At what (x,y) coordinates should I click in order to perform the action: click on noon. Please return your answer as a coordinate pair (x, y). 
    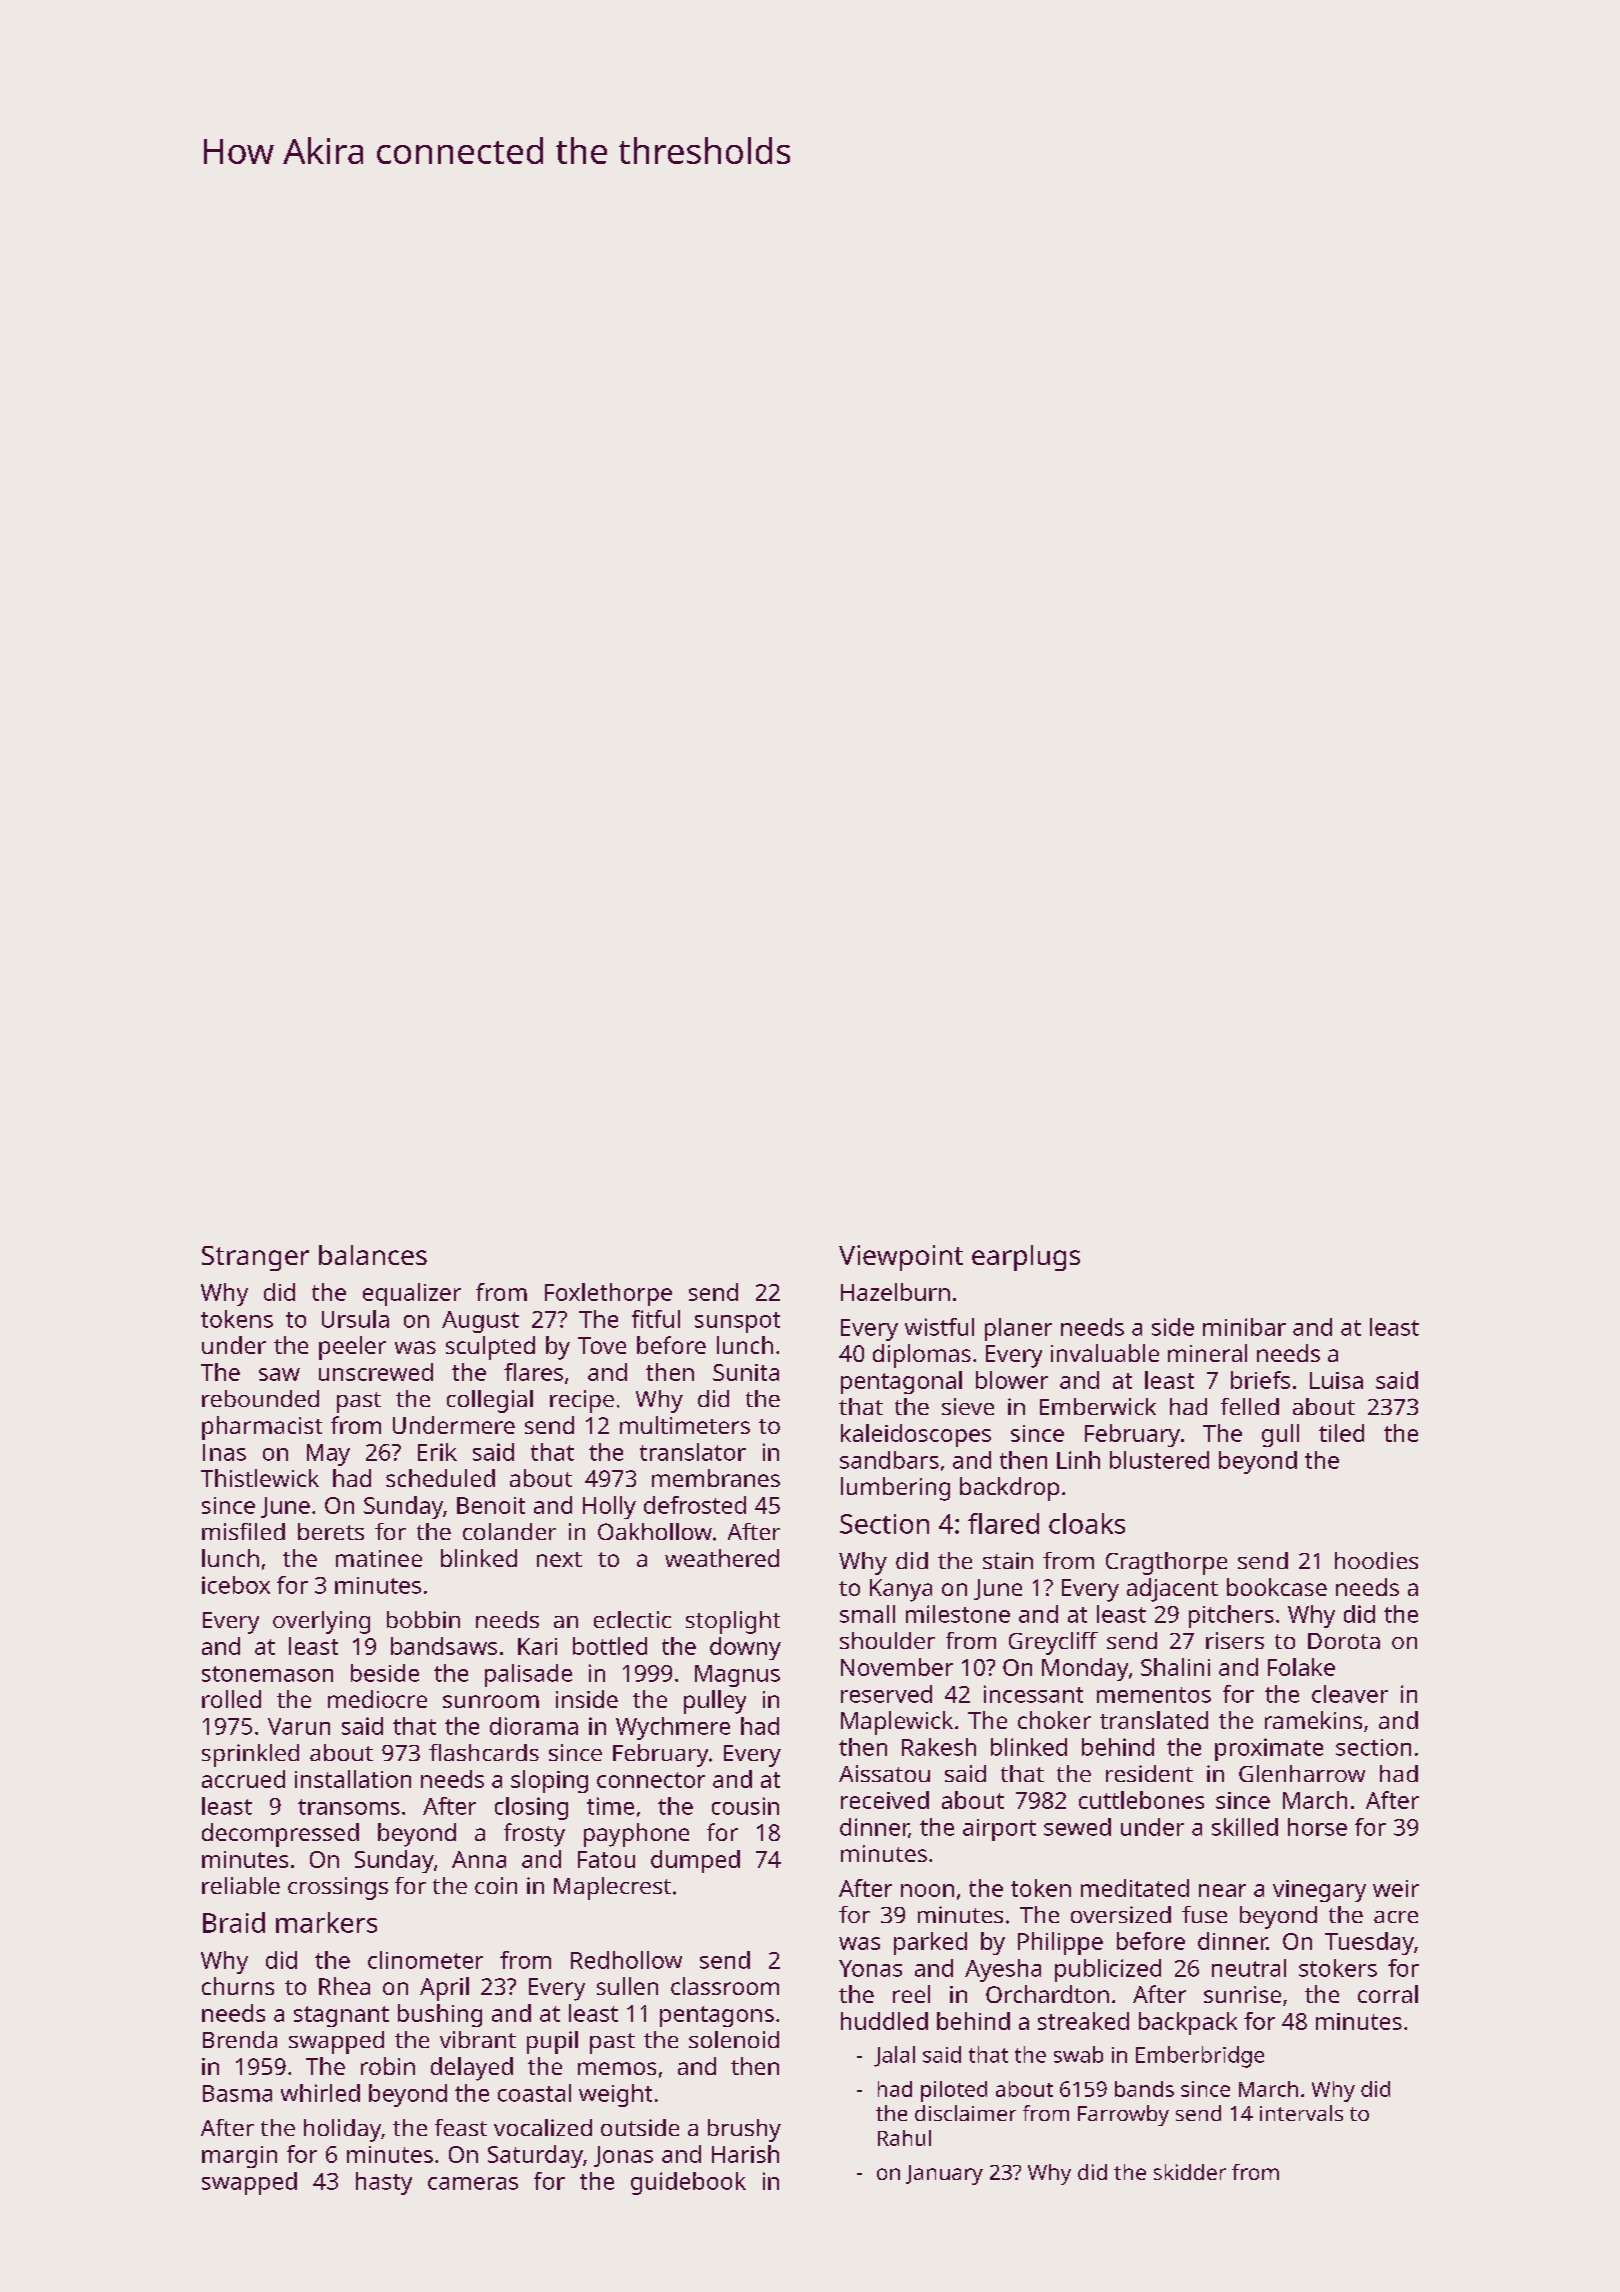
    Looking at the image, I should click on (927, 1890).
